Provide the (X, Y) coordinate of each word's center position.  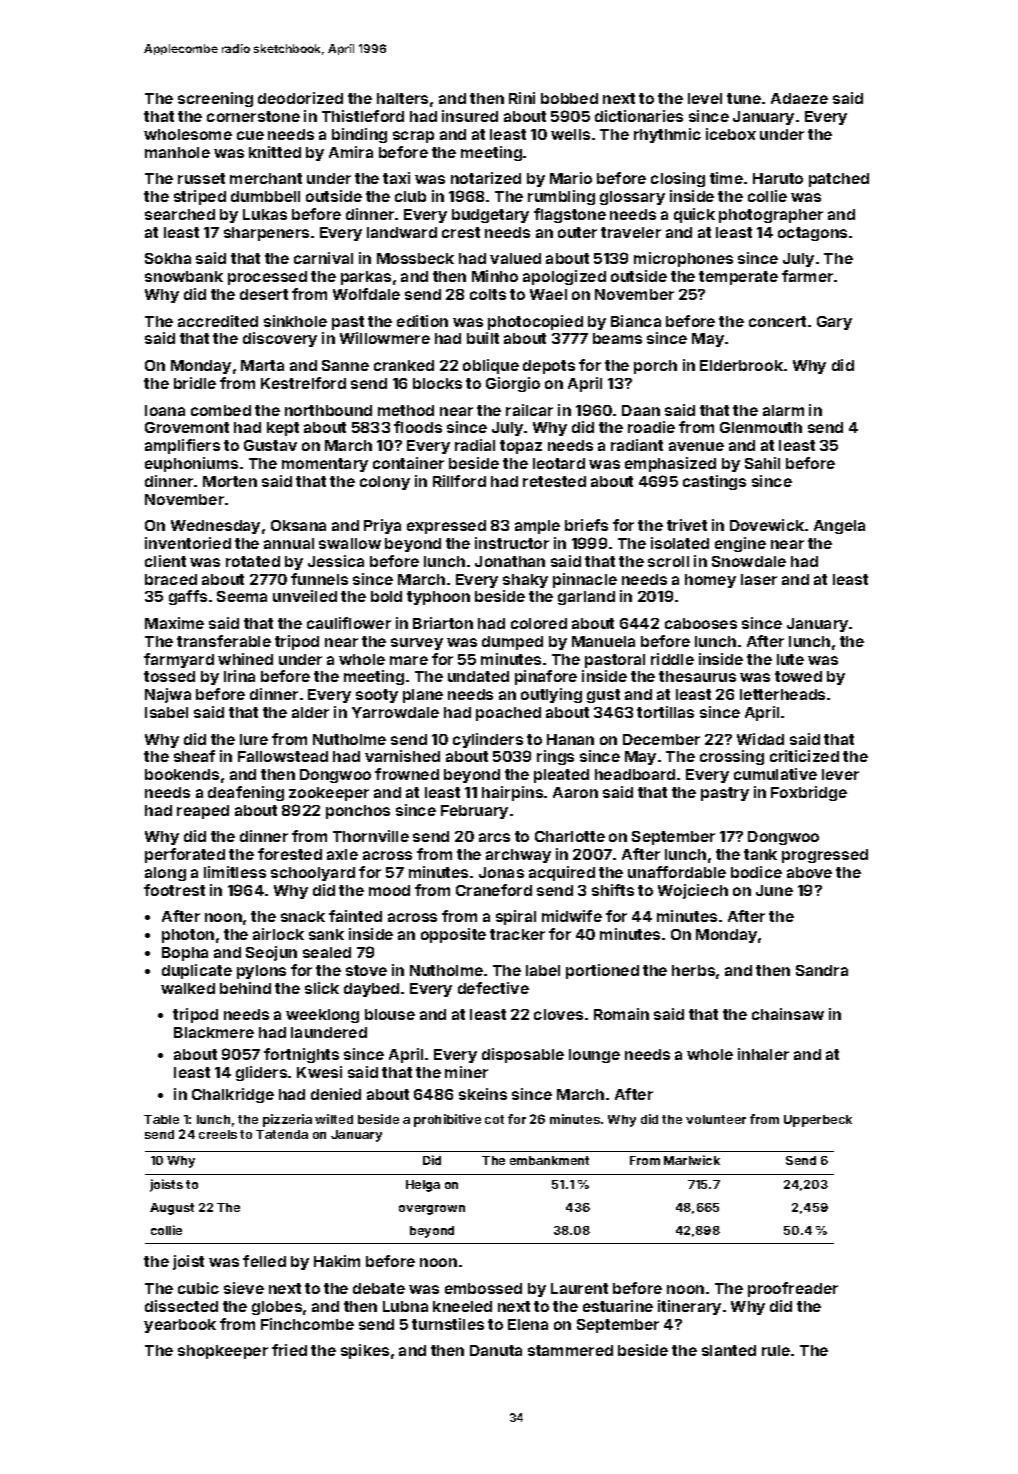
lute (790, 659)
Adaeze (799, 98)
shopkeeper (223, 1352)
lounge (594, 1056)
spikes (365, 1351)
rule (776, 1350)
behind (245, 988)
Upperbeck (818, 1121)
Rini (522, 98)
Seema (242, 596)
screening (215, 99)
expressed (446, 527)
